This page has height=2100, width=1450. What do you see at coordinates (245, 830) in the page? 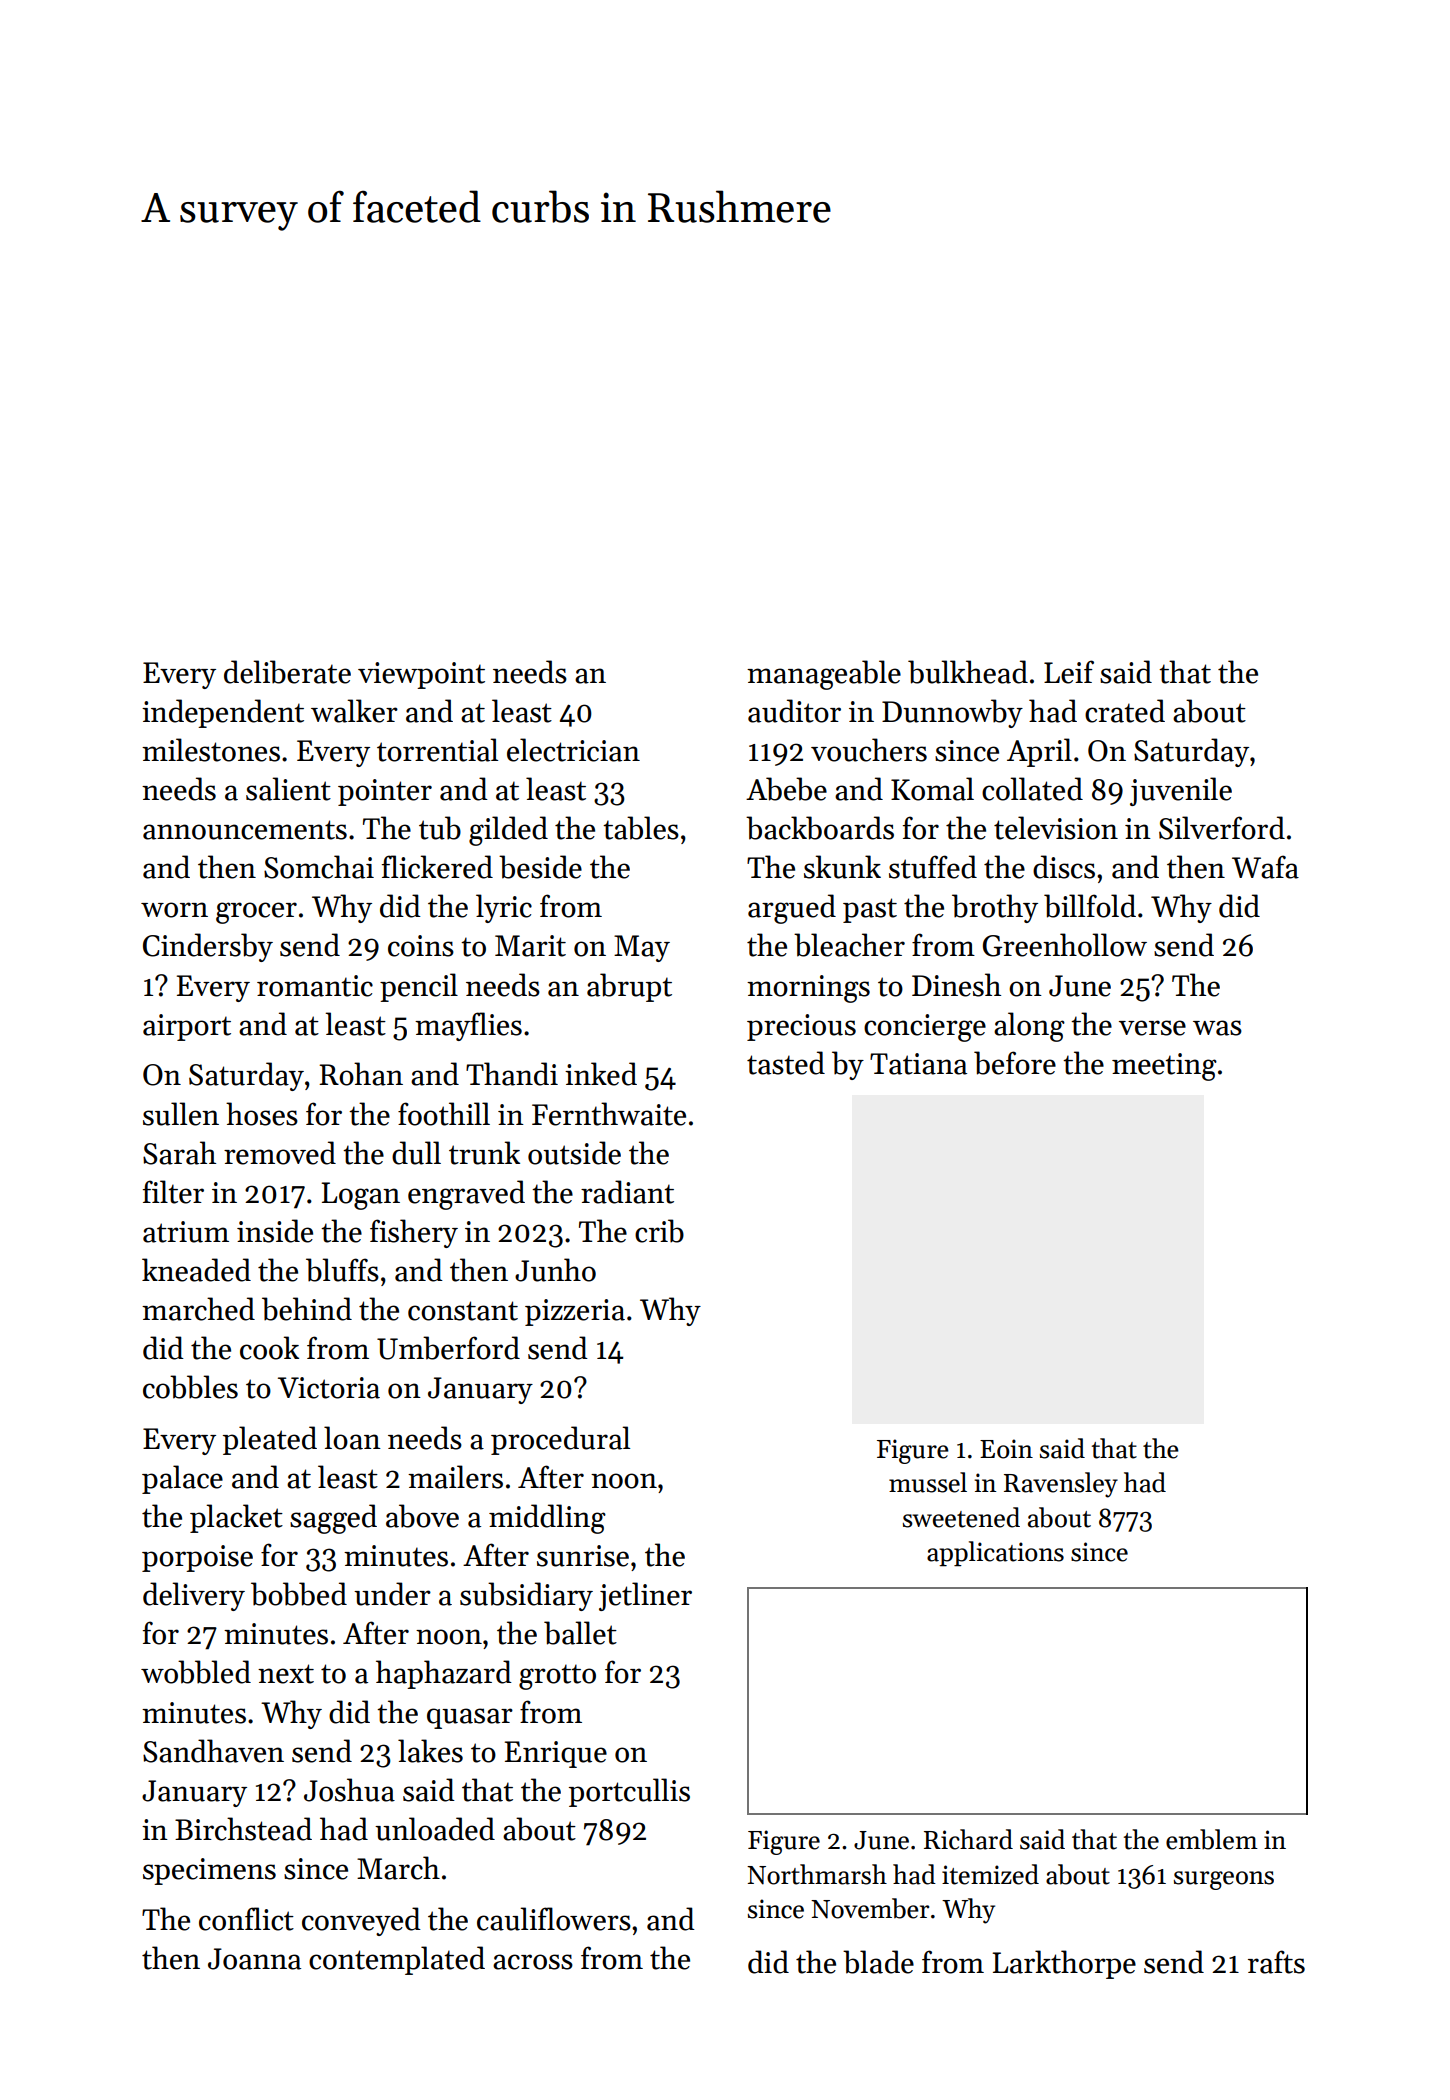
I see `announcements` at bounding box center [245, 830].
